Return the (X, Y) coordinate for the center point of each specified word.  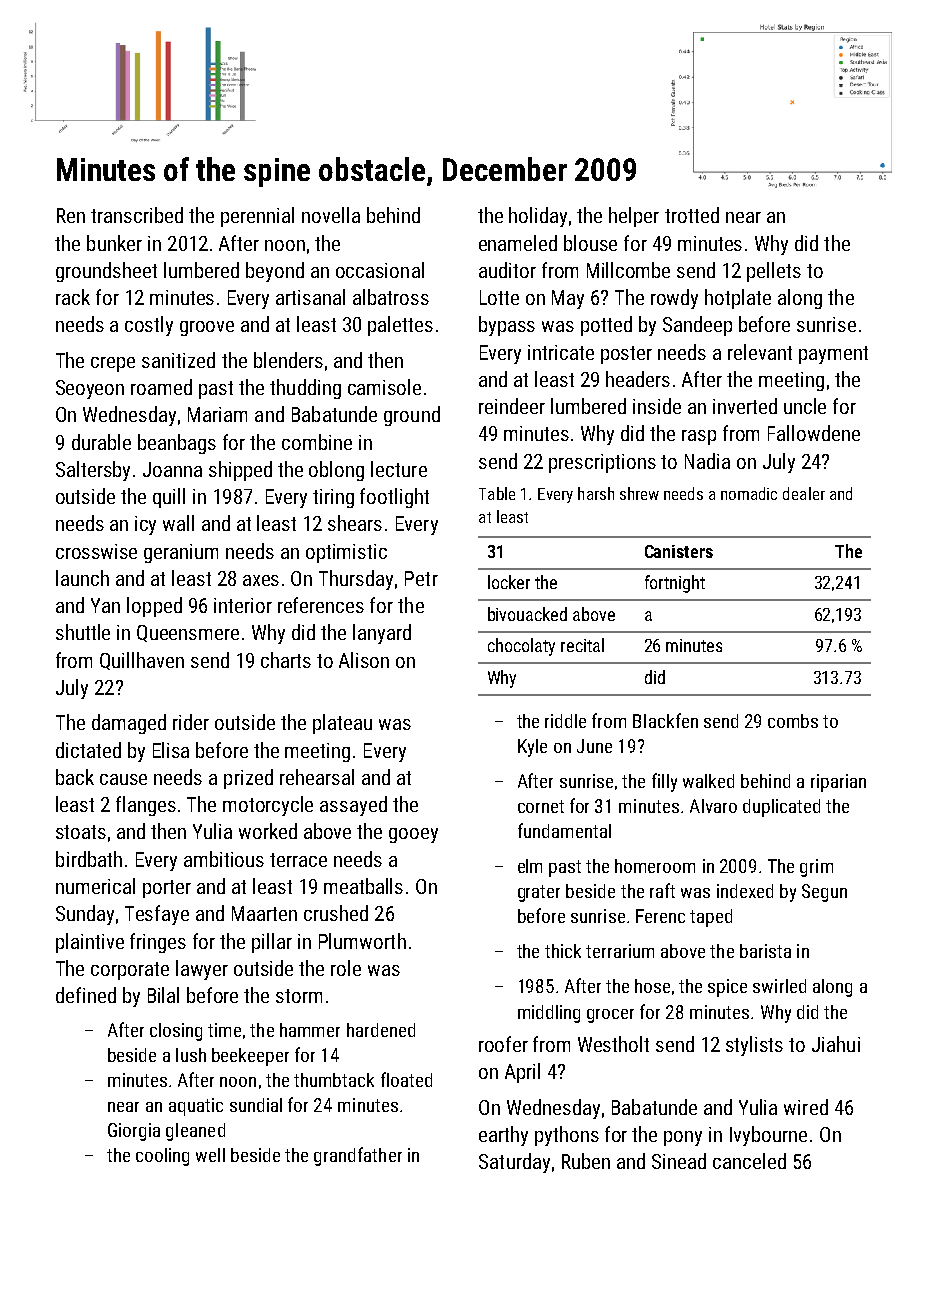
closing (176, 1032)
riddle (565, 721)
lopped (154, 607)
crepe (113, 364)
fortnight (675, 584)
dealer (804, 493)
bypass (507, 326)
